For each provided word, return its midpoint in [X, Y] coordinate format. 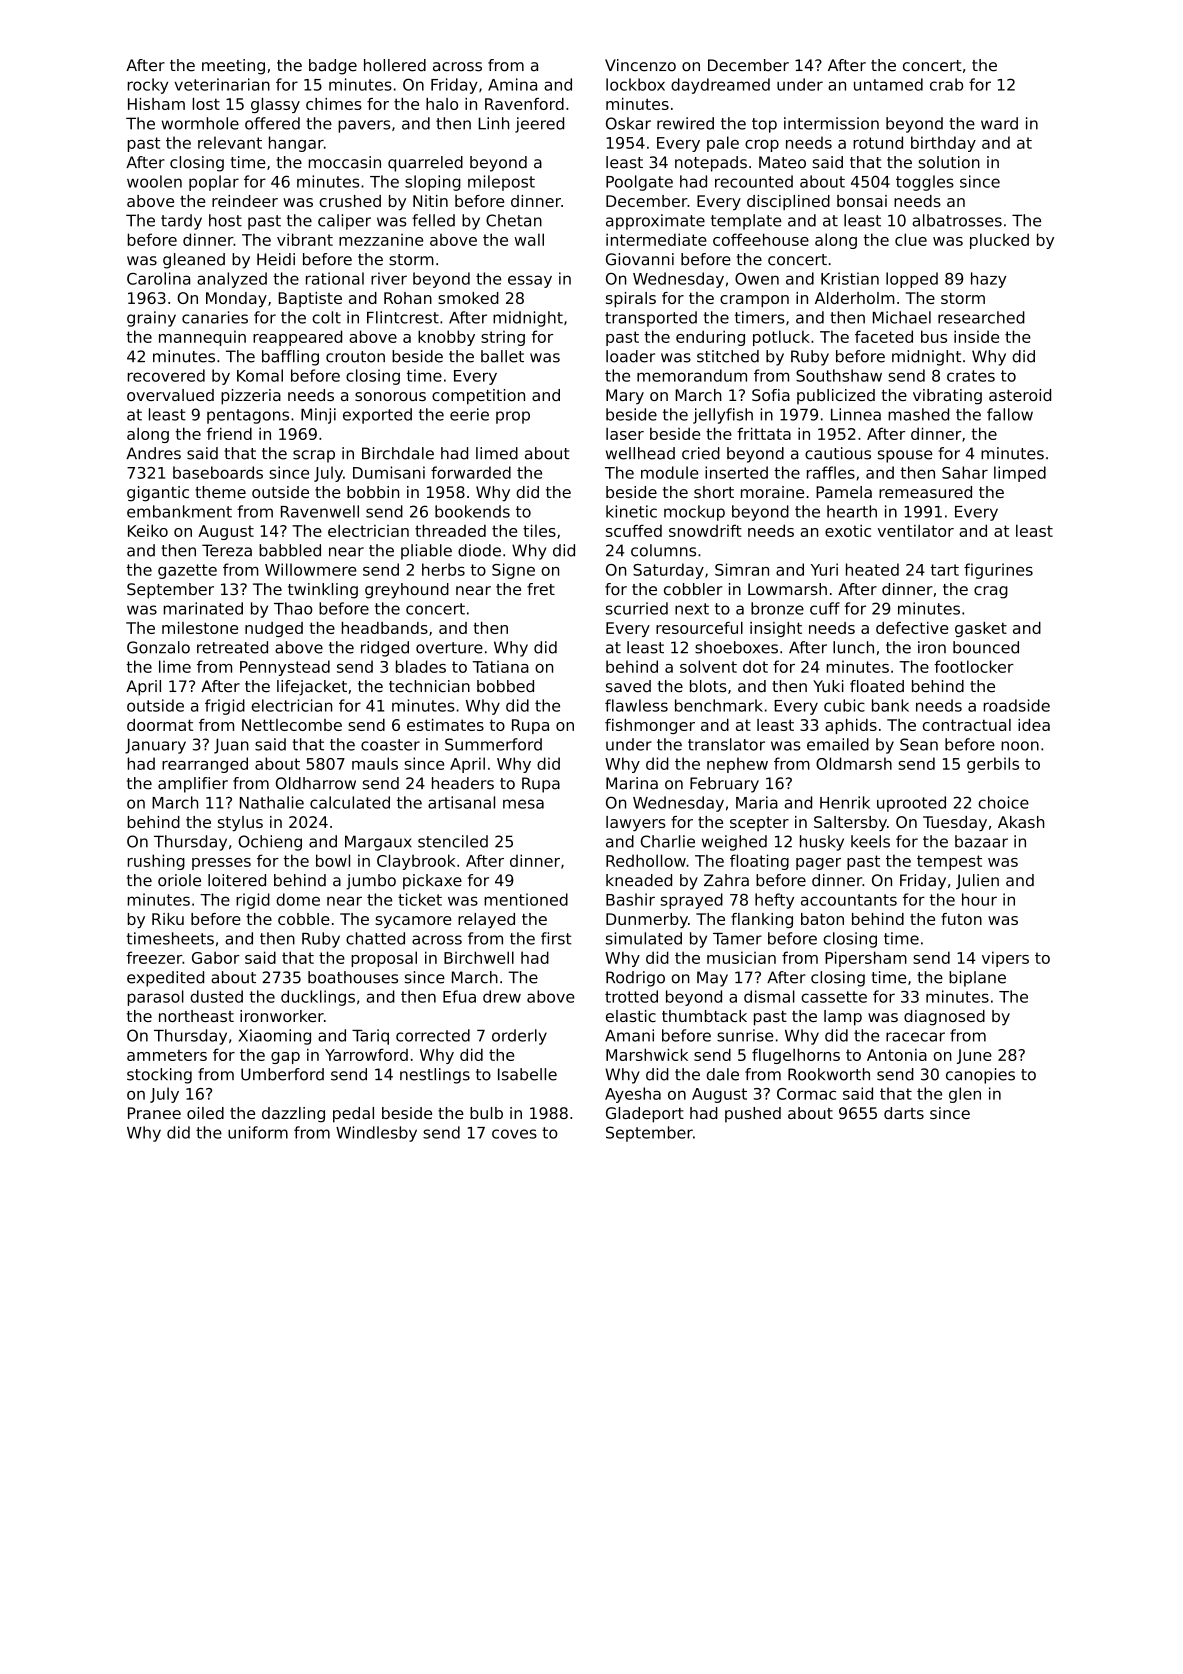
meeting [233, 67]
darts [904, 1113]
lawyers [636, 823]
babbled [290, 550]
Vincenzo [640, 65]
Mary [625, 397]
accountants [849, 900]
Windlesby [376, 1134]
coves [514, 1134]
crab [946, 84]
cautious [838, 453]
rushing [156, 862]
